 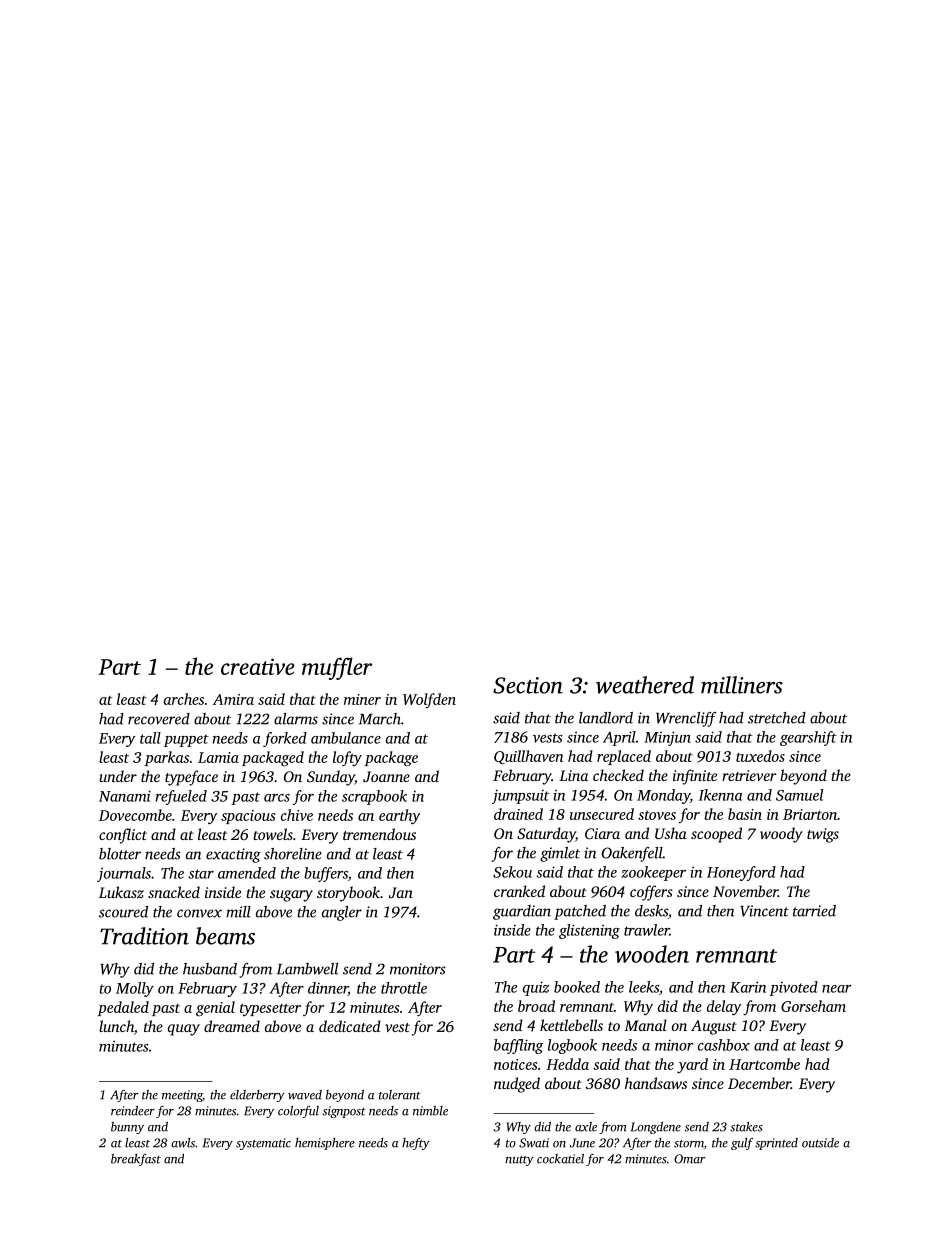 I want to click on amended, so click(x=247, y=873).
